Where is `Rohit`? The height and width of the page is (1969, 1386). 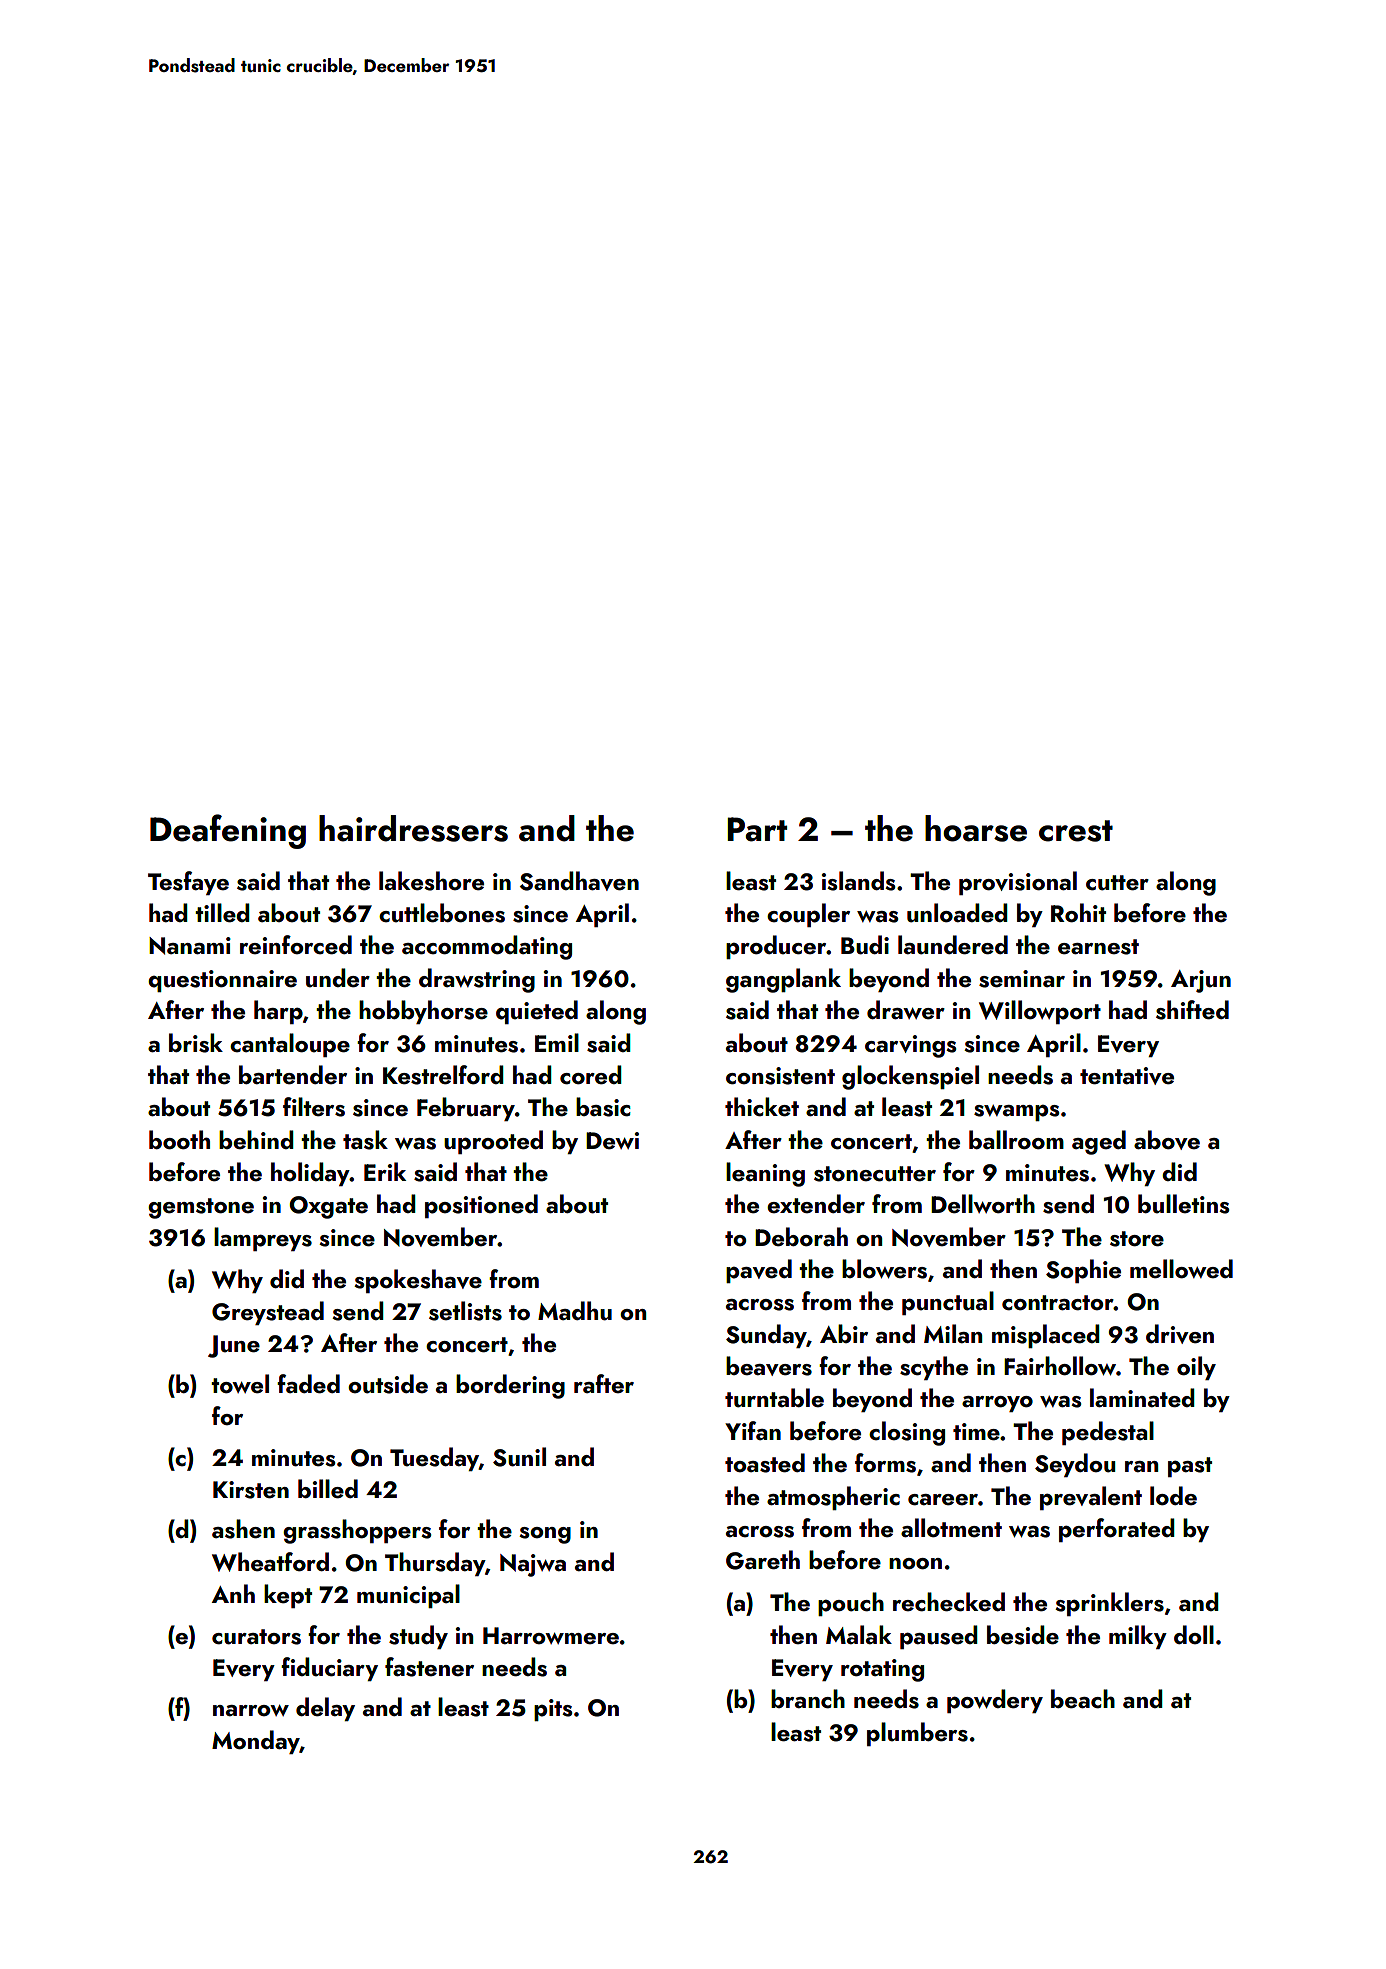 Rohit is located at coordinates (1078, 912).
